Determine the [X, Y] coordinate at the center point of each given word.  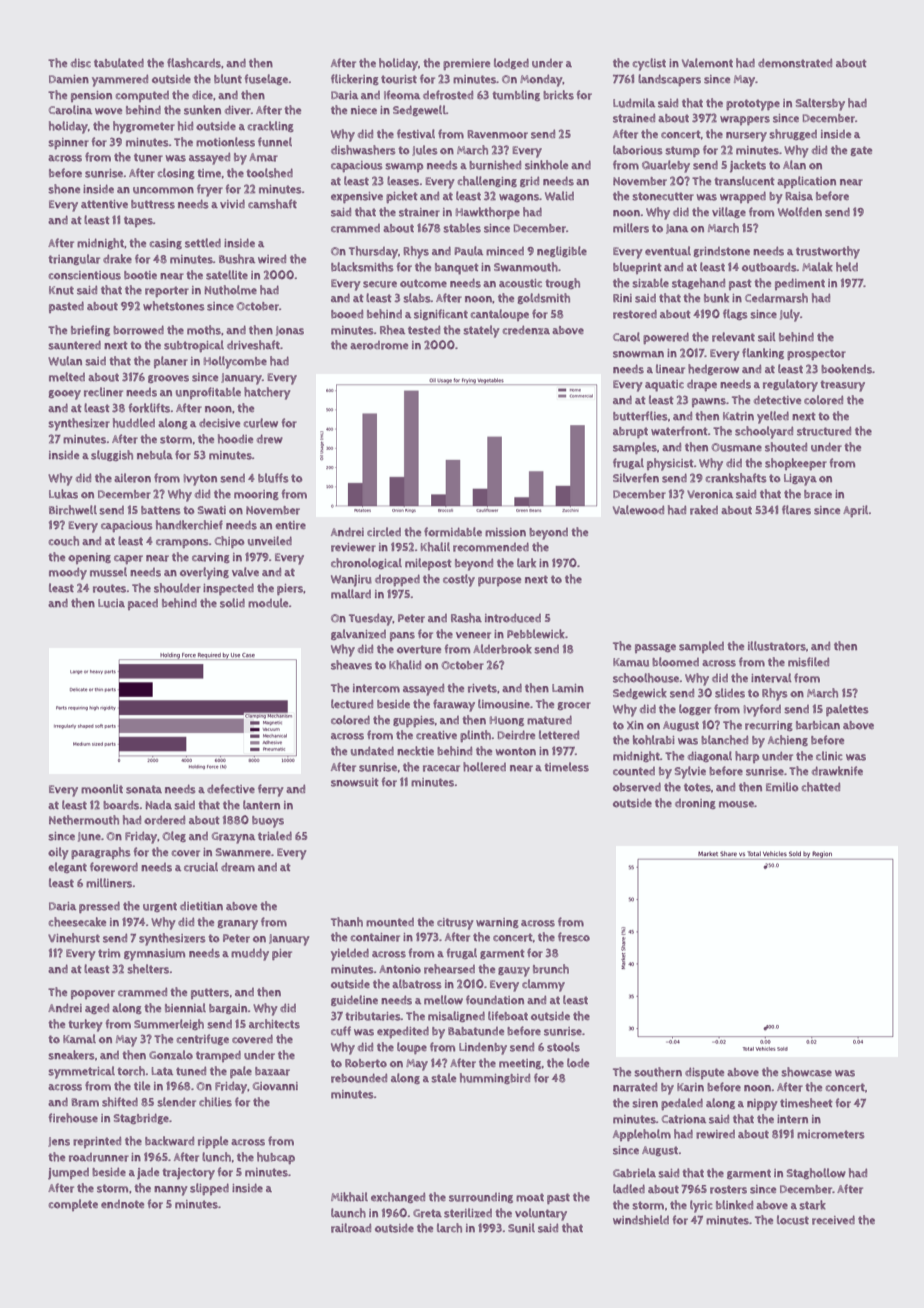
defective [231, 788]
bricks [558, 95]
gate [861, 151]
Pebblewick [536, 634]
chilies [215, 1102]
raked [704, 510]
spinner [68, 143]
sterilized [468, 1213]
